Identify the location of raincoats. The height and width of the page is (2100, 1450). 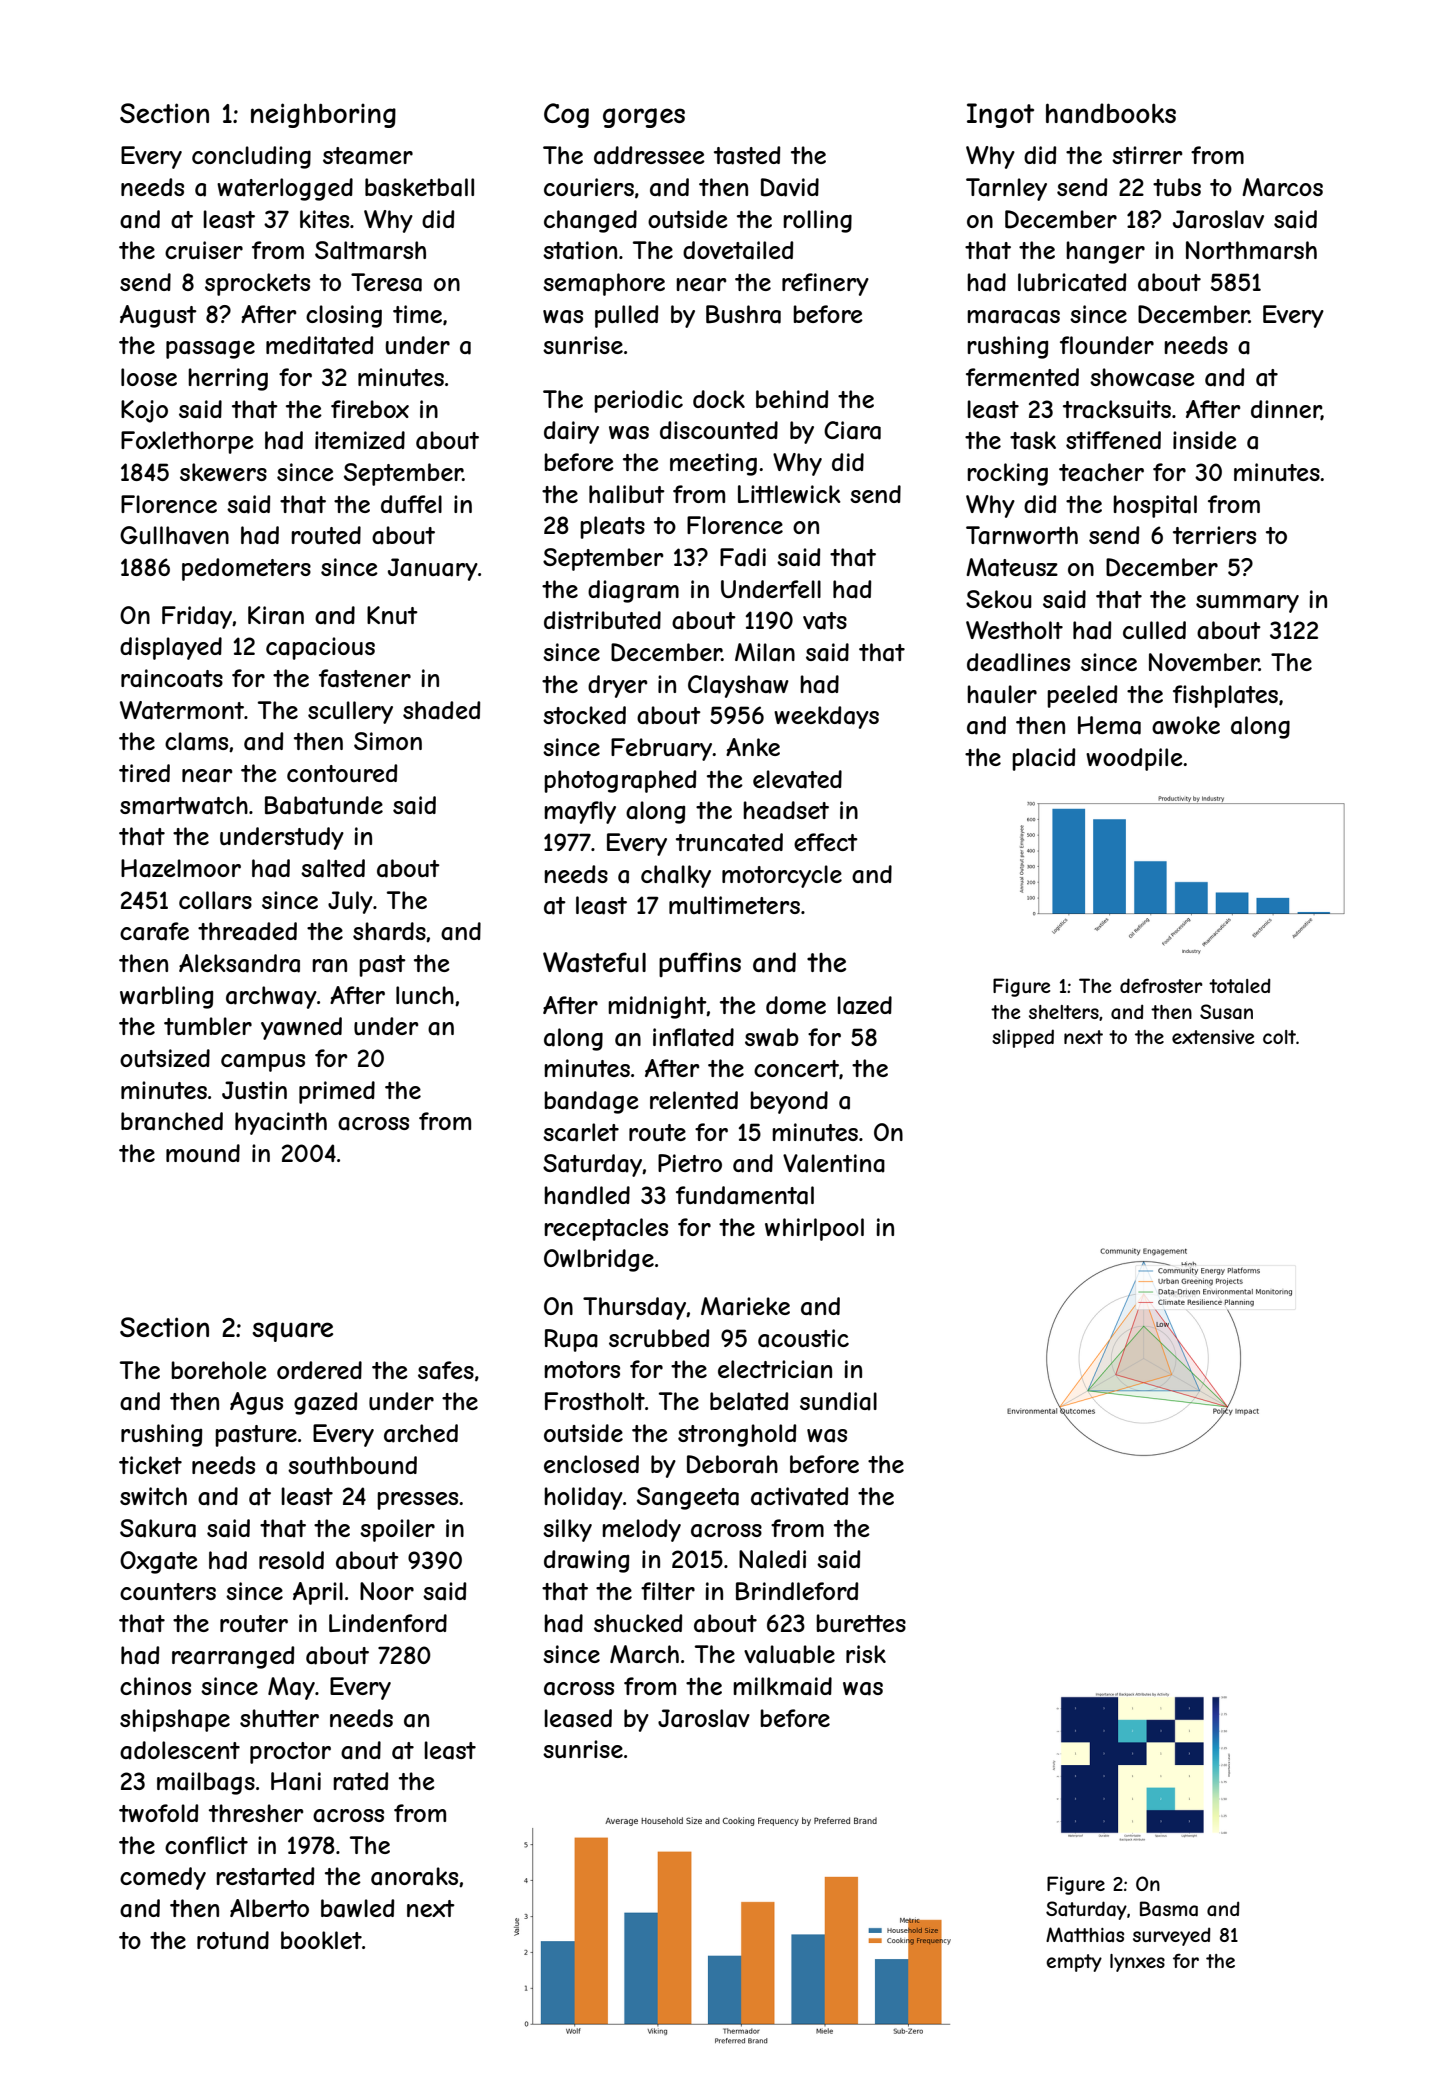
(172, 678).
